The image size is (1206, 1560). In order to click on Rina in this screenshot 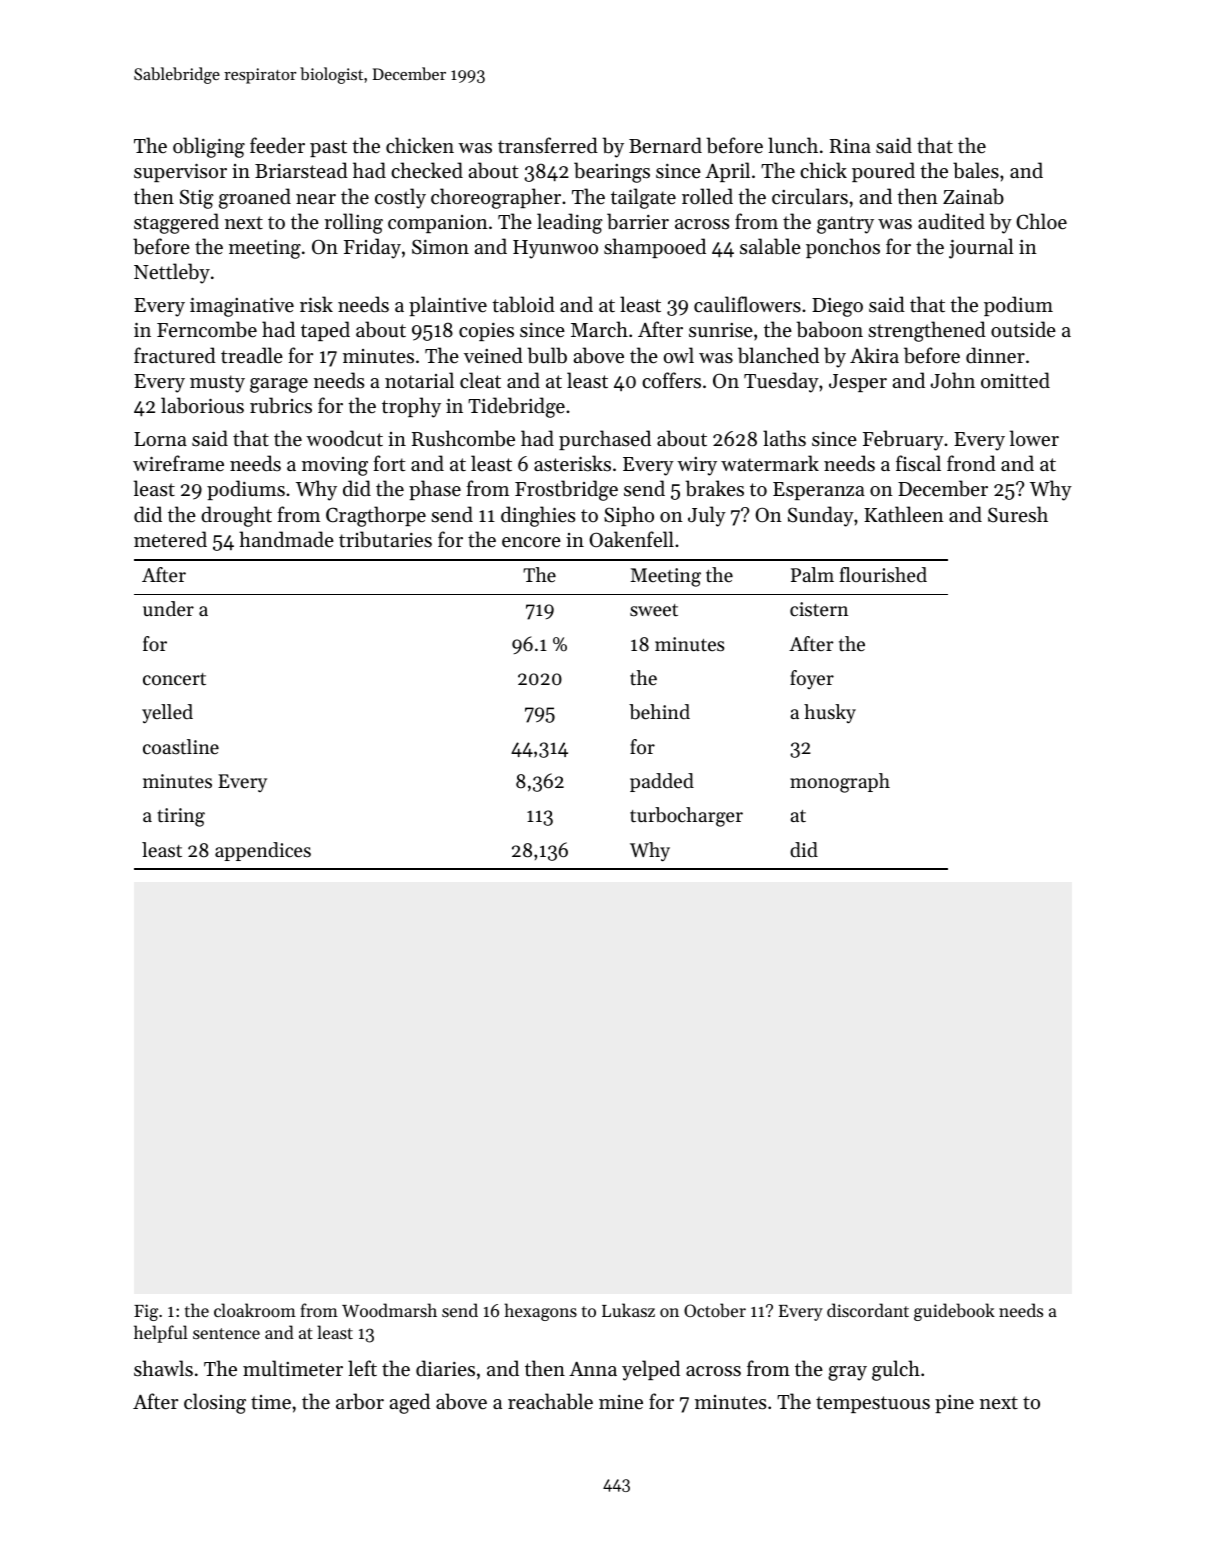, I will do `click(850, 146)`.
